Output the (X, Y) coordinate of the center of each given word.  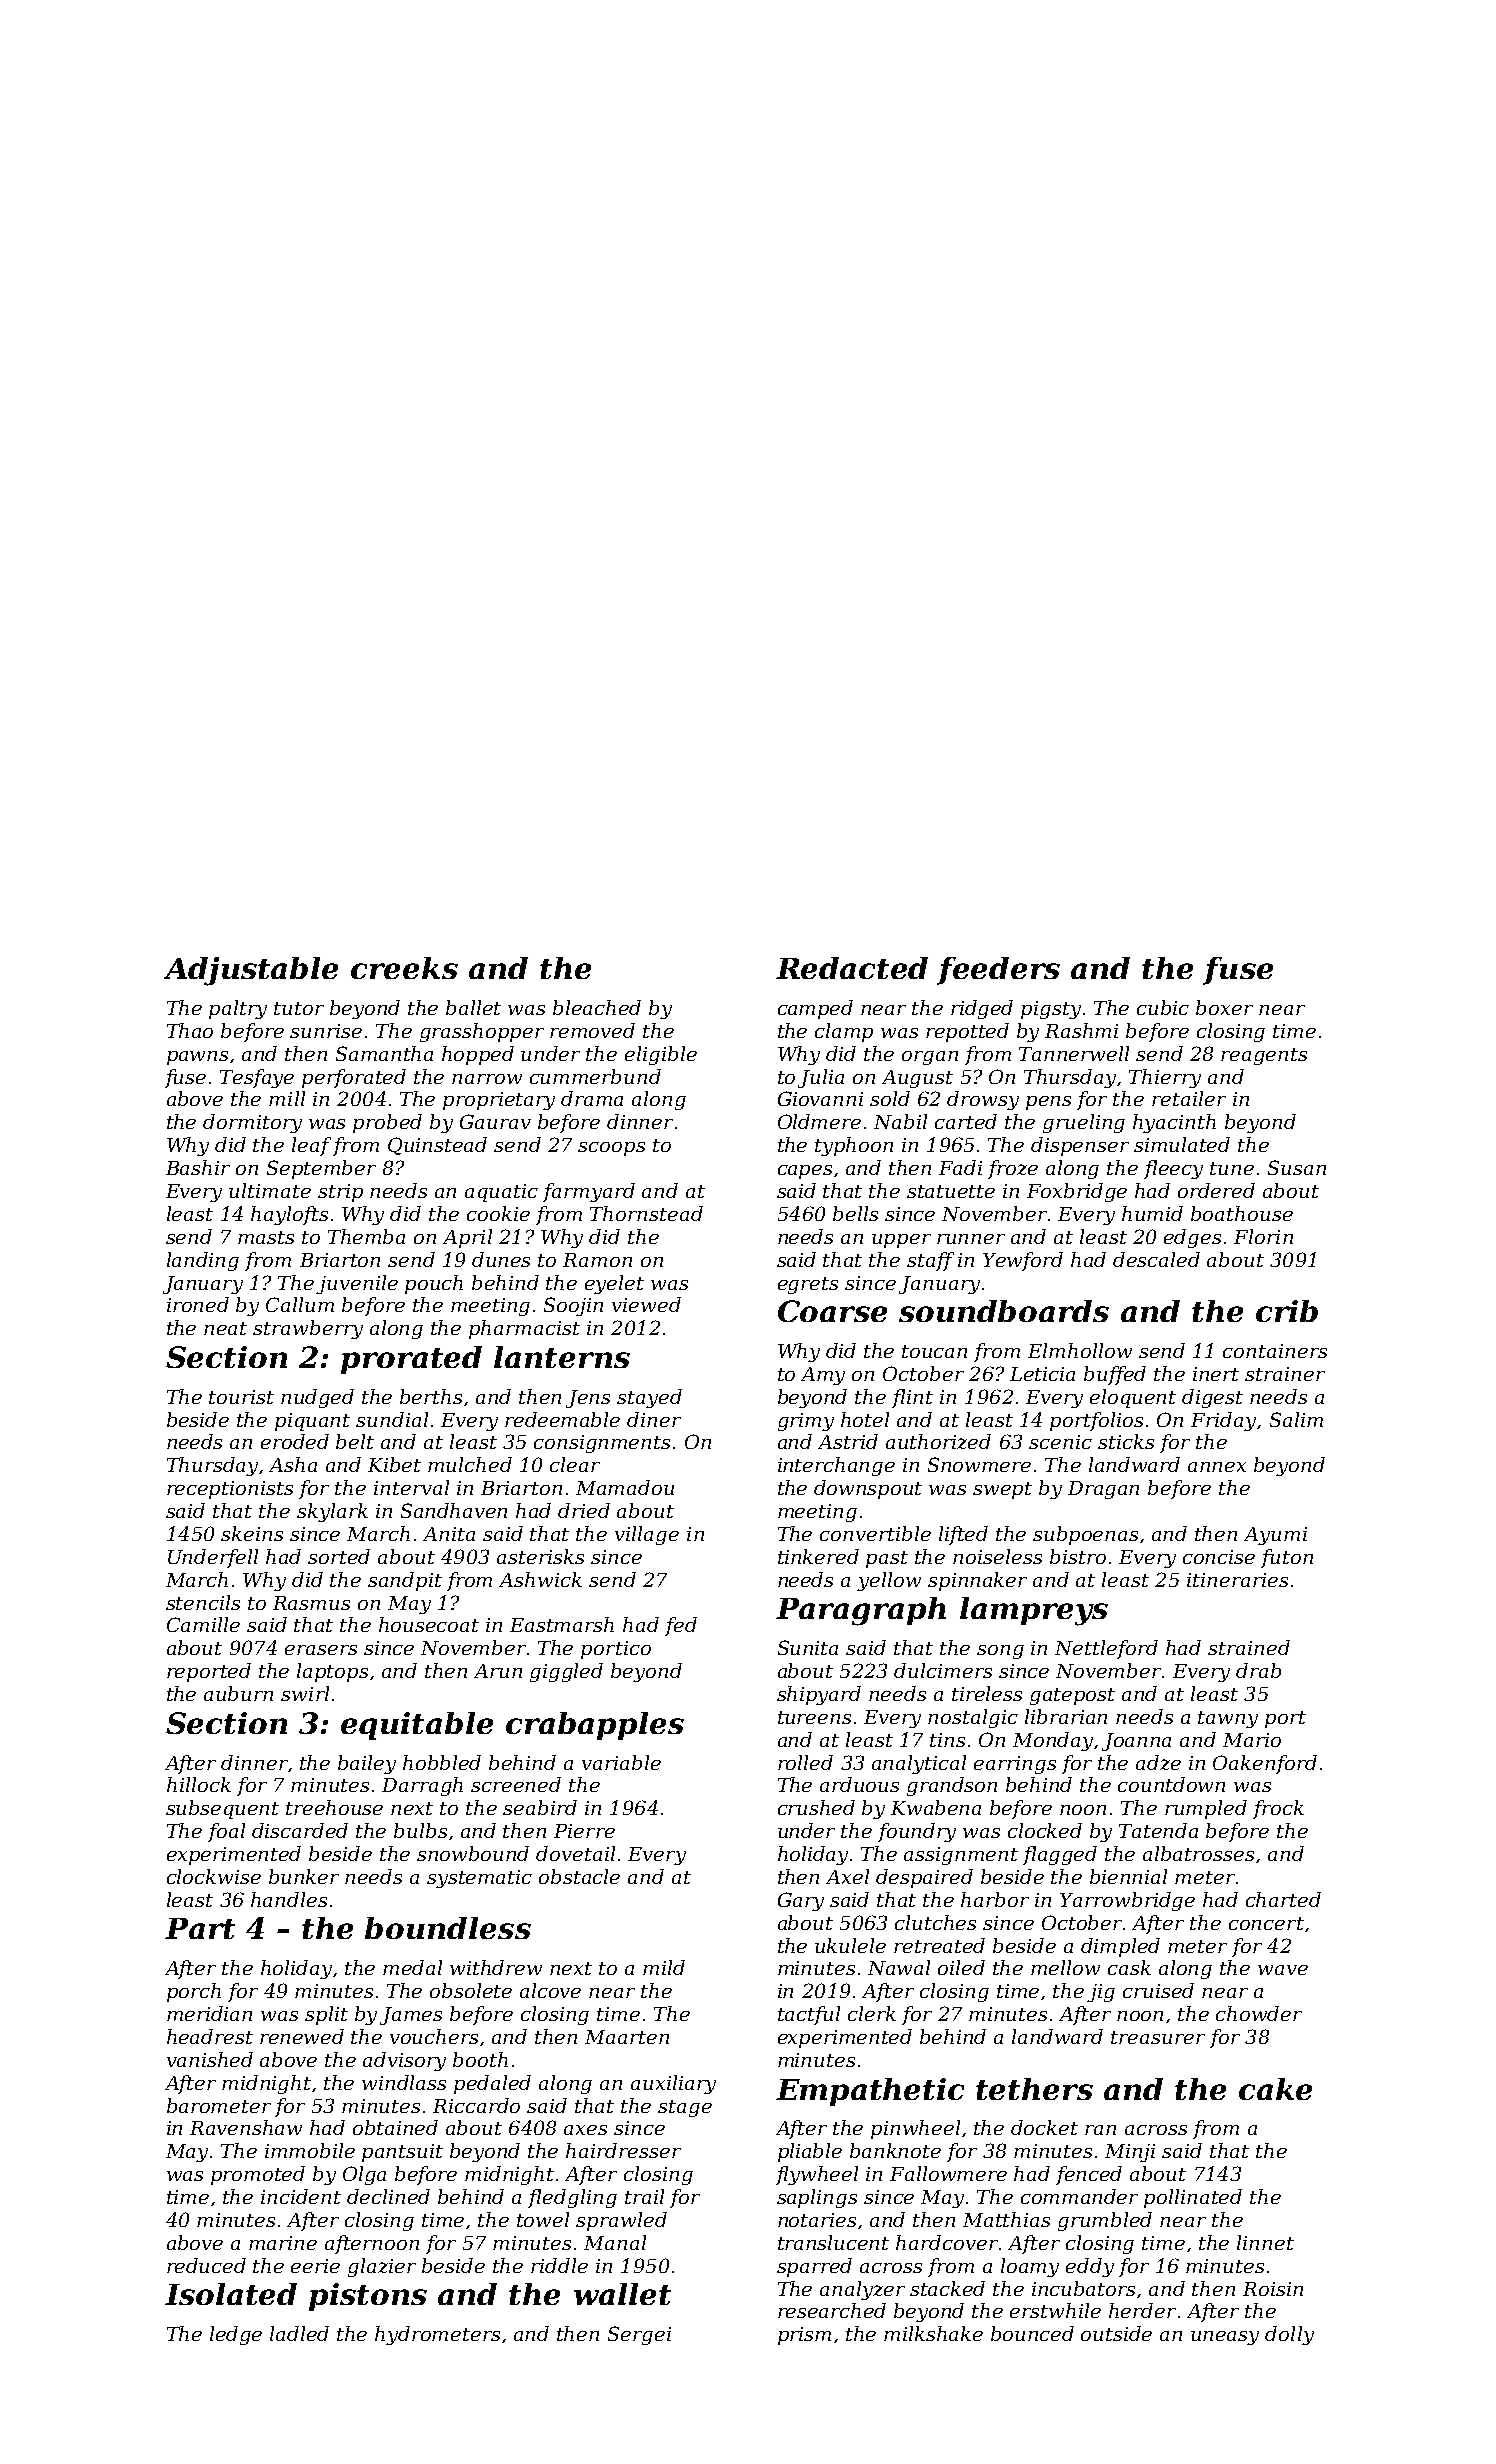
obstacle (579, 1876)
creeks (404, 968)
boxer (1224, 1007)
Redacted (852, 968)
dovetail (575, 1853)
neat (225, 1328)
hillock (199, 1784)
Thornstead (646, 1213)
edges (1192, 1238)
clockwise (214, 1876)
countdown (1171, 1784)
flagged (1060, 1855)
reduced (206, 2265)
